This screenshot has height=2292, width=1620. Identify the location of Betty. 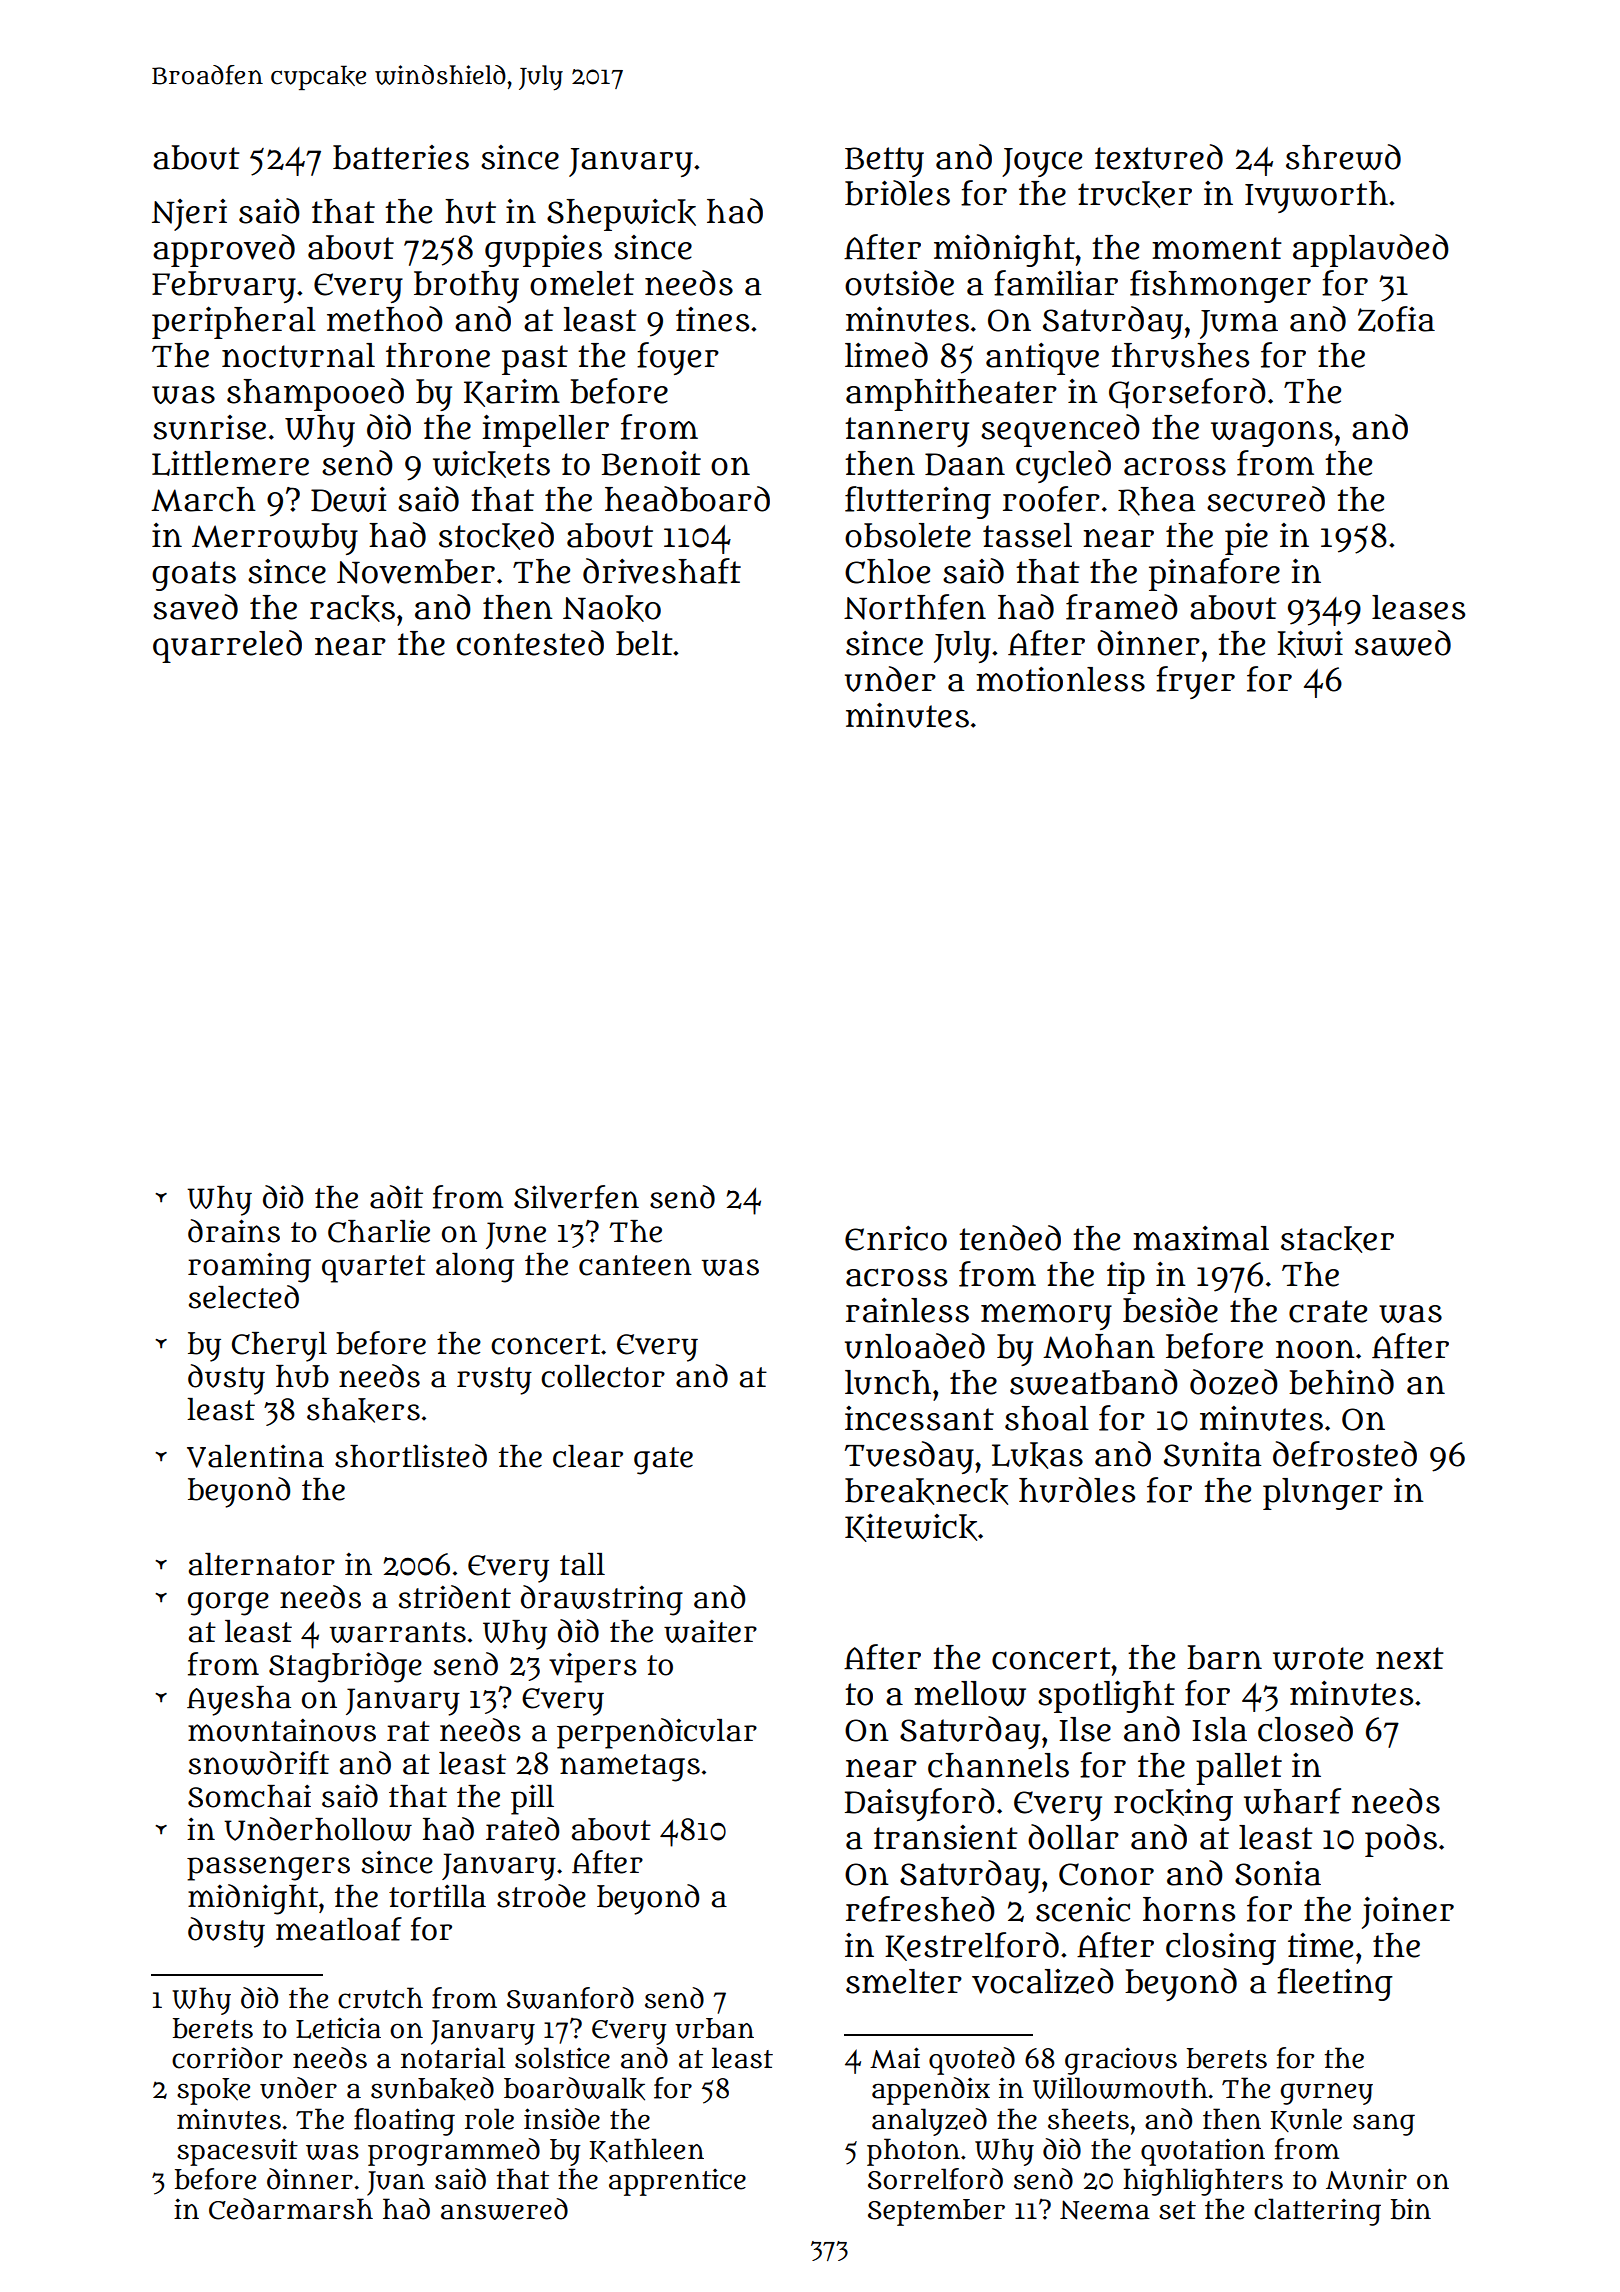
(884, 162).
